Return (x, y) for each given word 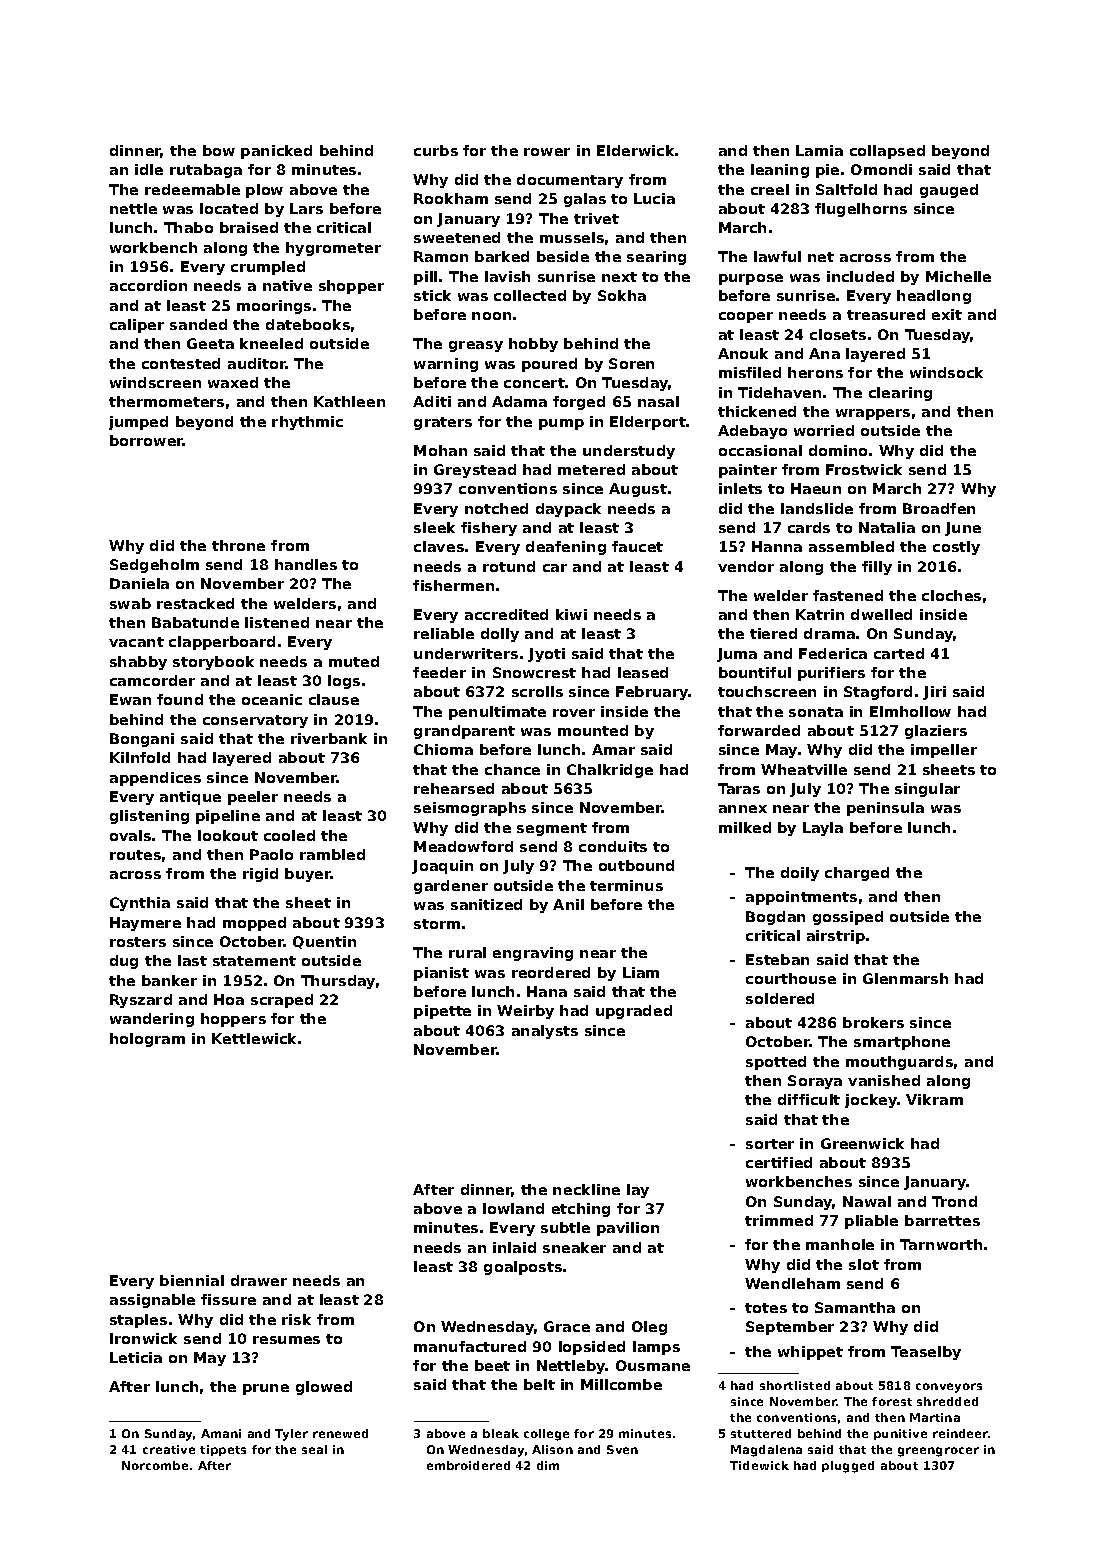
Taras (739, 788)
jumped (138, 423)
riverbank (329, 738)
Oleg (649, 1328)
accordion (148, 285)
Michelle (958, 276)
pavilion (628, 1229)
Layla (823, 829)
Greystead (475, 471)
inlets (740, 488)
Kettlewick (254, 1038)
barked (502, 256)
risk (296, 1319)
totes (766, 1308)
